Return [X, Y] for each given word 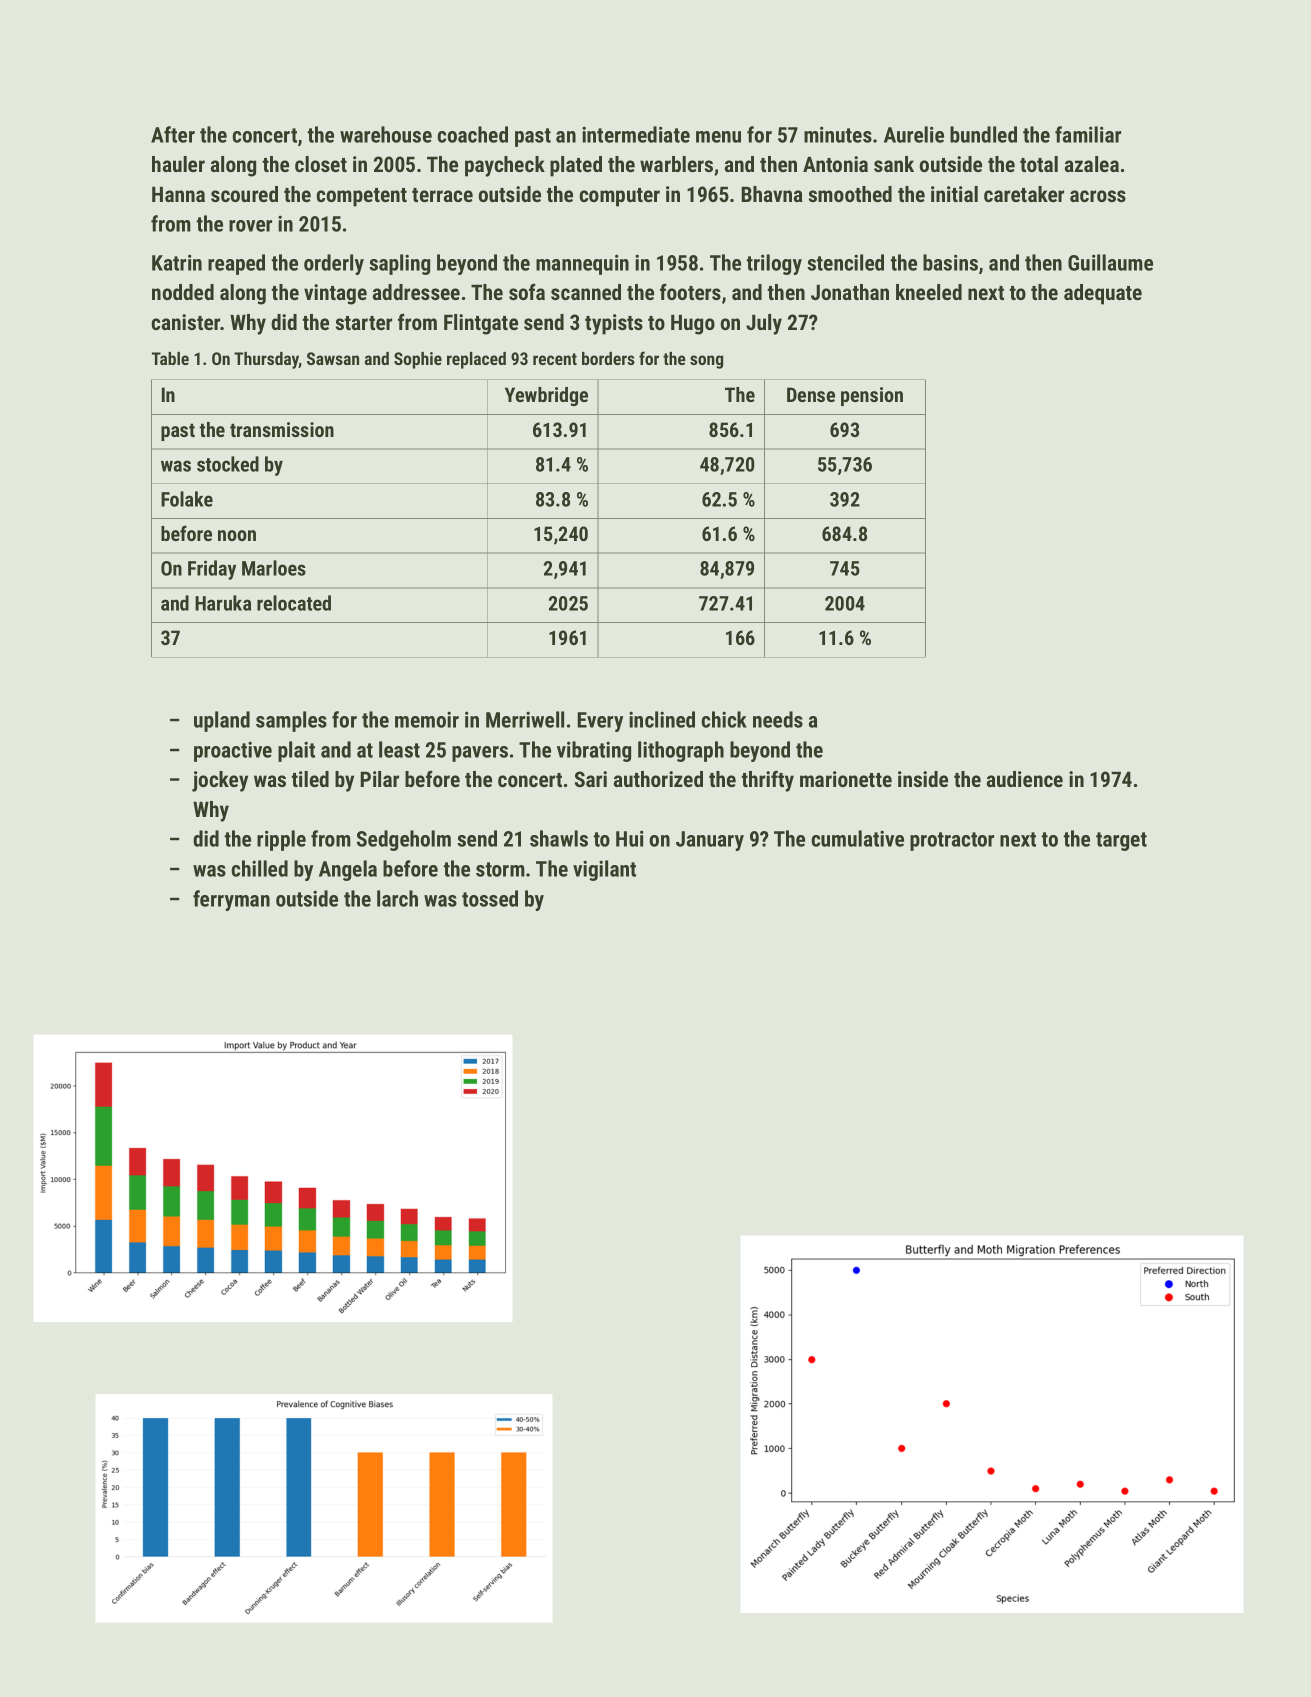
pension [872, 396]
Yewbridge [546, 396]
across [1098, 196]
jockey [220, 781]
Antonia [835, 164]
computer [619, 197]
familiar [1088, 134]
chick [724, 719]
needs [778, 719]
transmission [282, 429]
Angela [348, 870]
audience [1025, 779]
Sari [591, 779]
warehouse [386, 134]
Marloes [274, 568]
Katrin [177, 262]
